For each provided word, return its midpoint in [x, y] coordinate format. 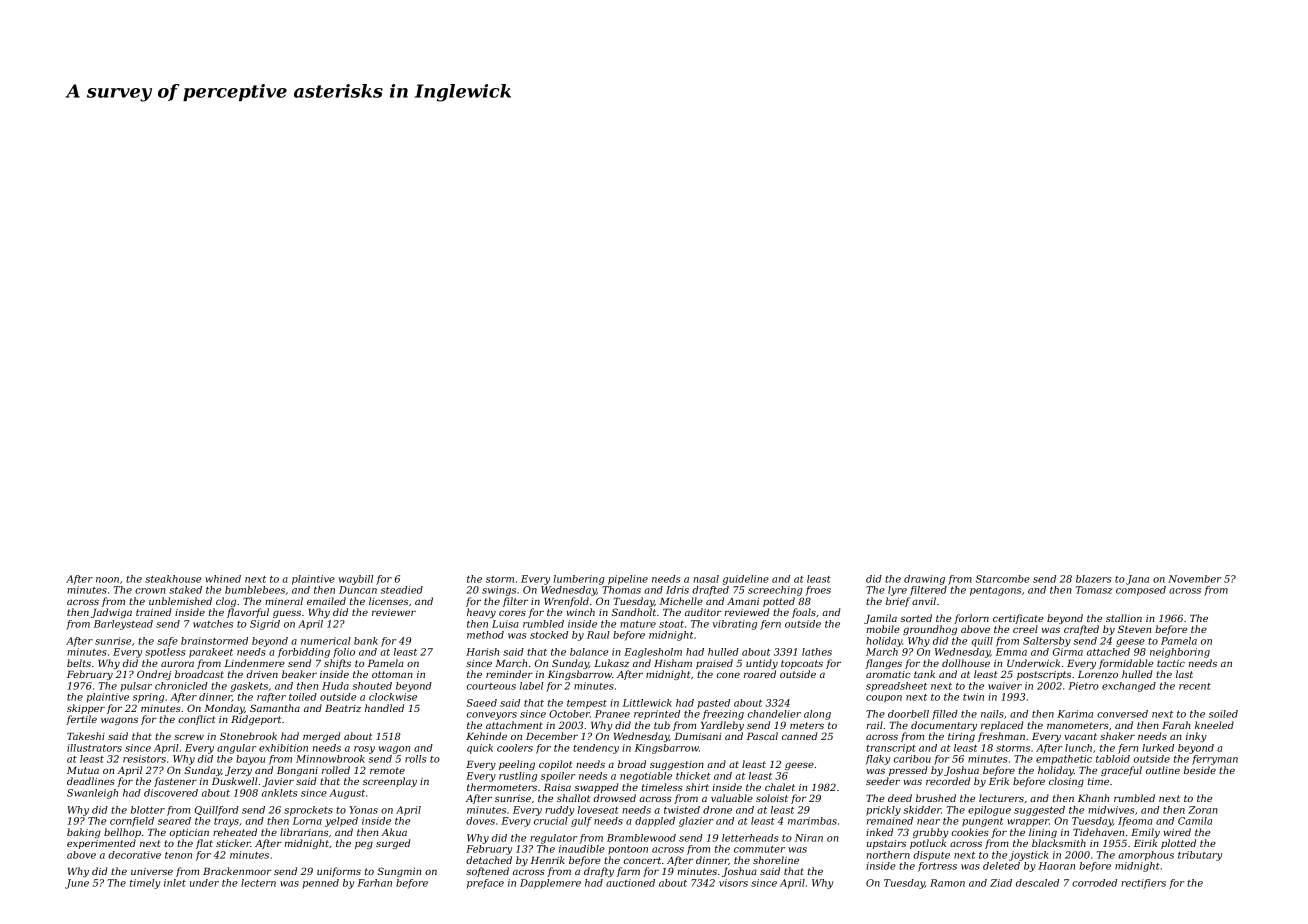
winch [580, 612]
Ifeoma [1135, 822]
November [1194, 579]
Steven [1134, 629]
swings [499, 591]
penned [321, 884]
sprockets [308, 811]
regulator [553, 839]
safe [167, 642]
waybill [356, 580]
